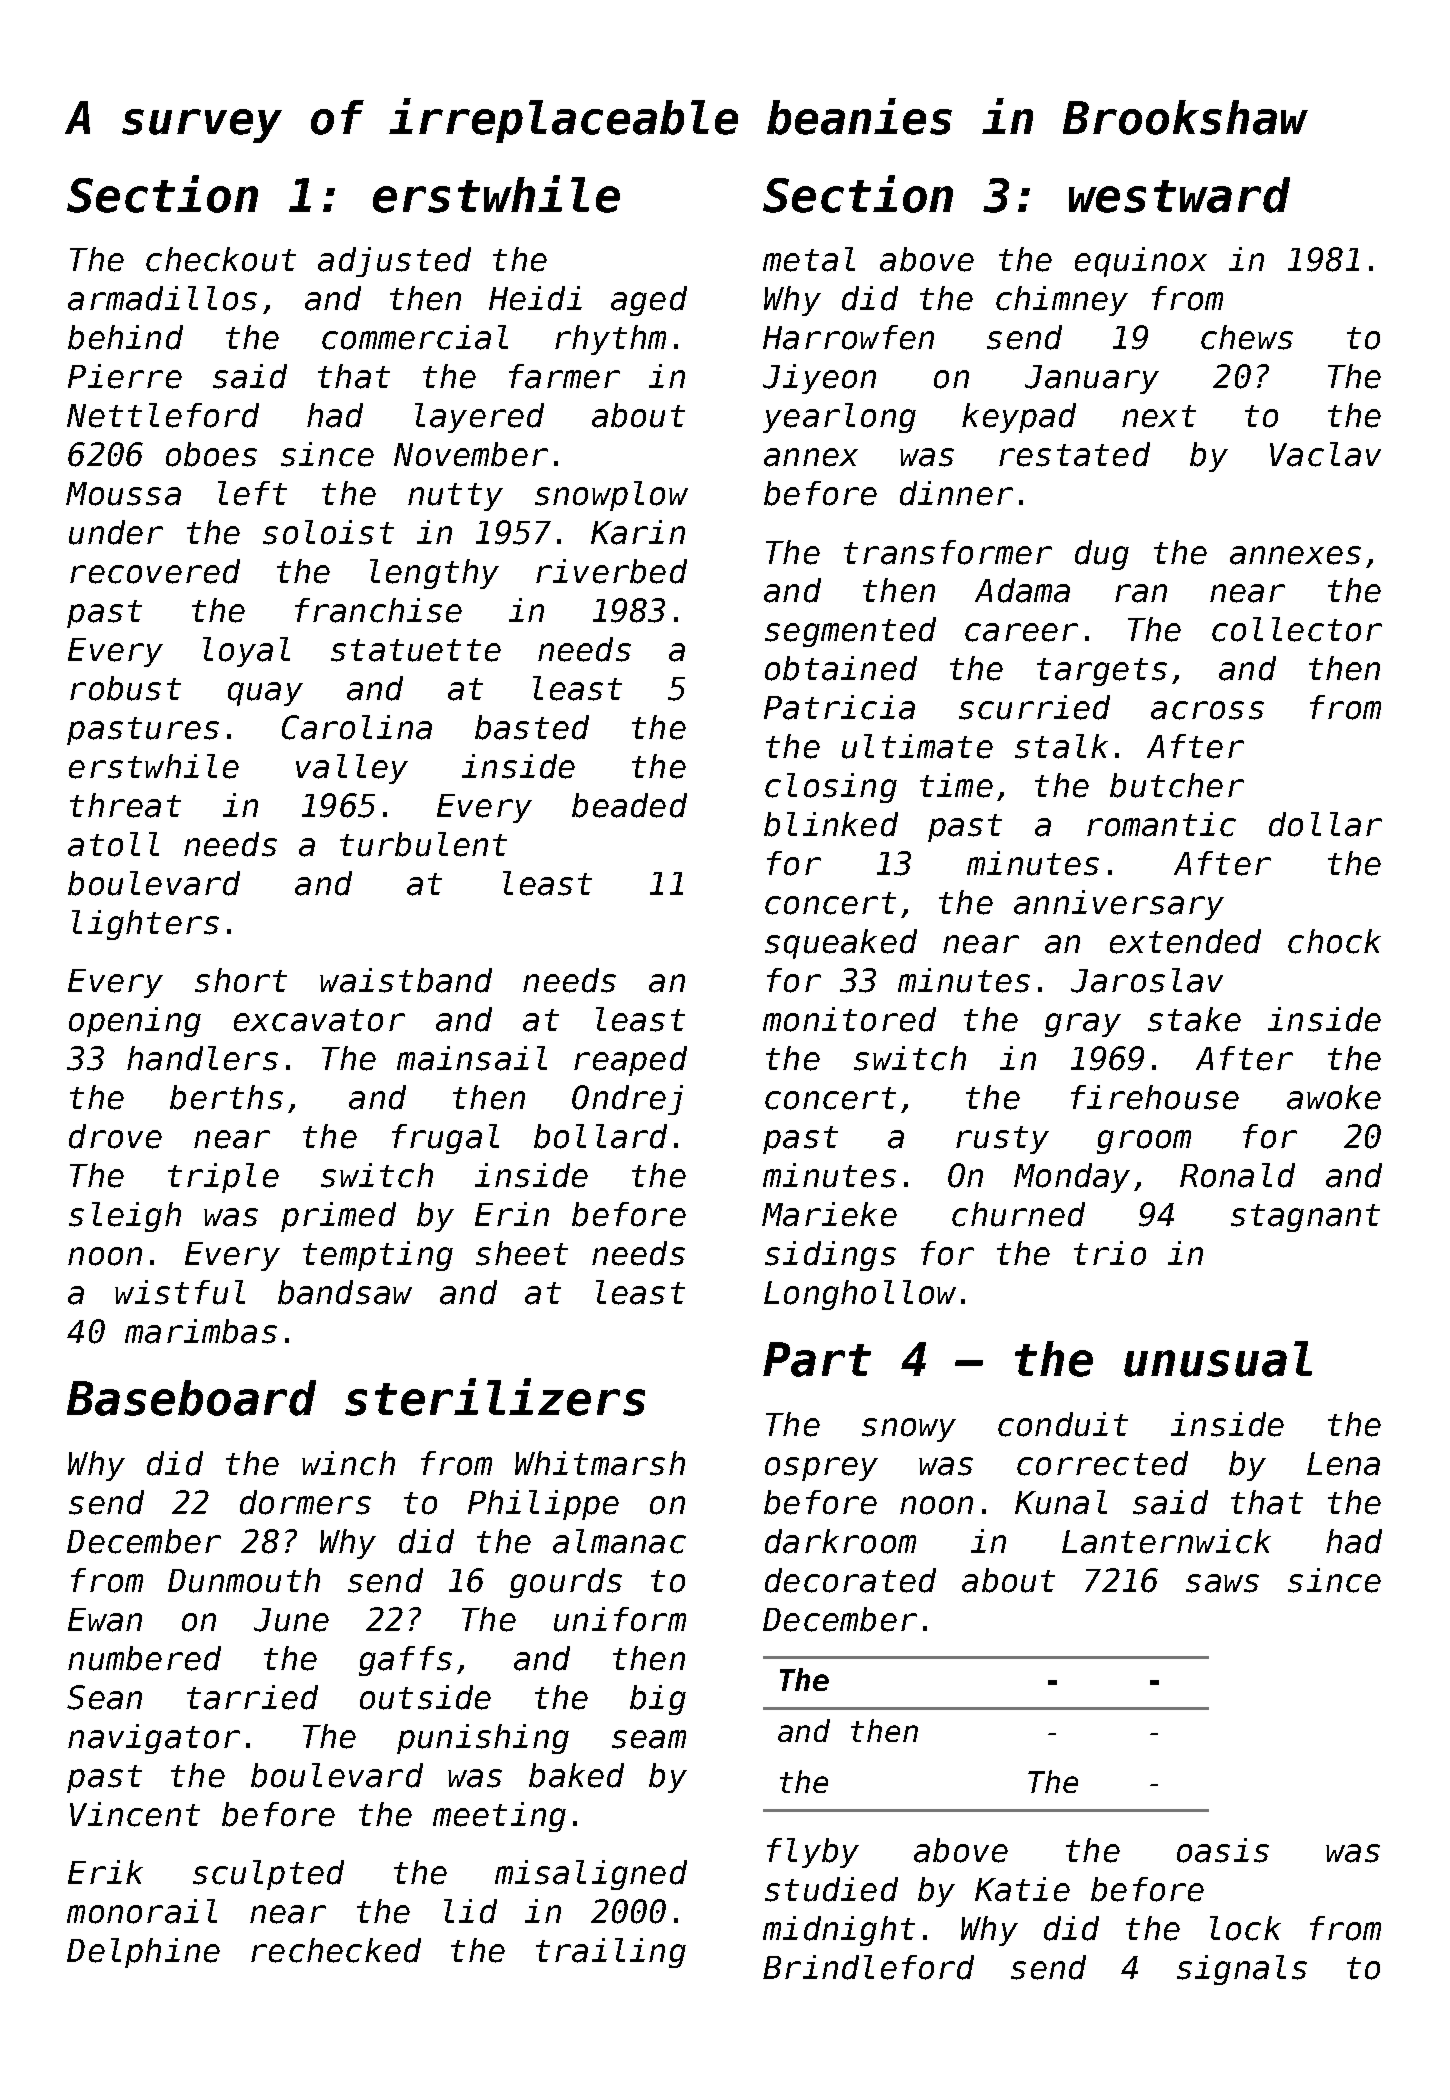 The image size is (1450, 2100). I want to click on dormers, so click(305, 1502).
